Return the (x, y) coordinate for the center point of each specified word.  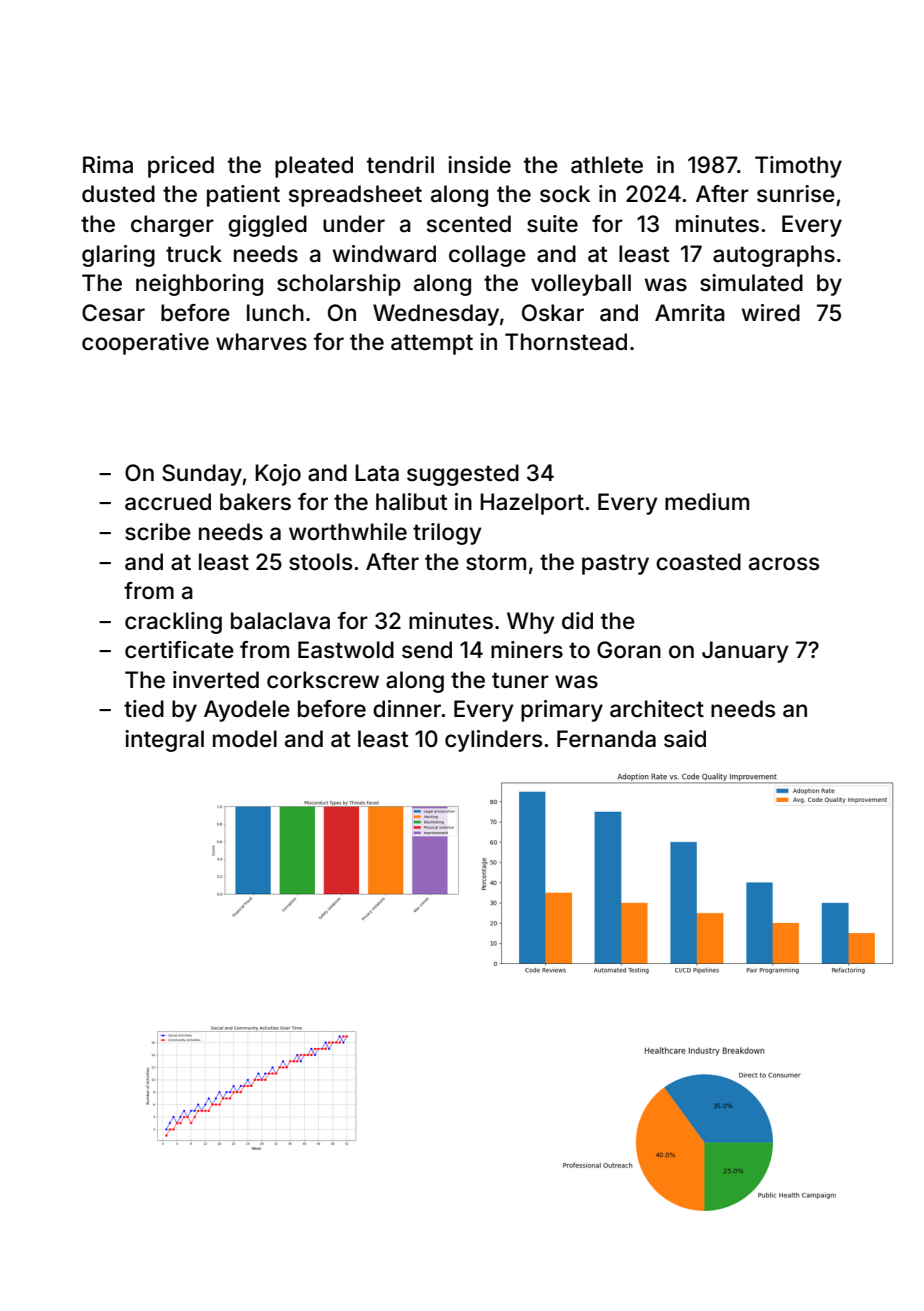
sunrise (796, 194)
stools (320, 562)
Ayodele (247, 711)
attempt (432, 344)
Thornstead (566, 342)
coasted (698, 562)
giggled (267, 226)
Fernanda (606, 739)
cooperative (145, 344)
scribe (158, 532)
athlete (607, 165)
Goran (629, 650)
